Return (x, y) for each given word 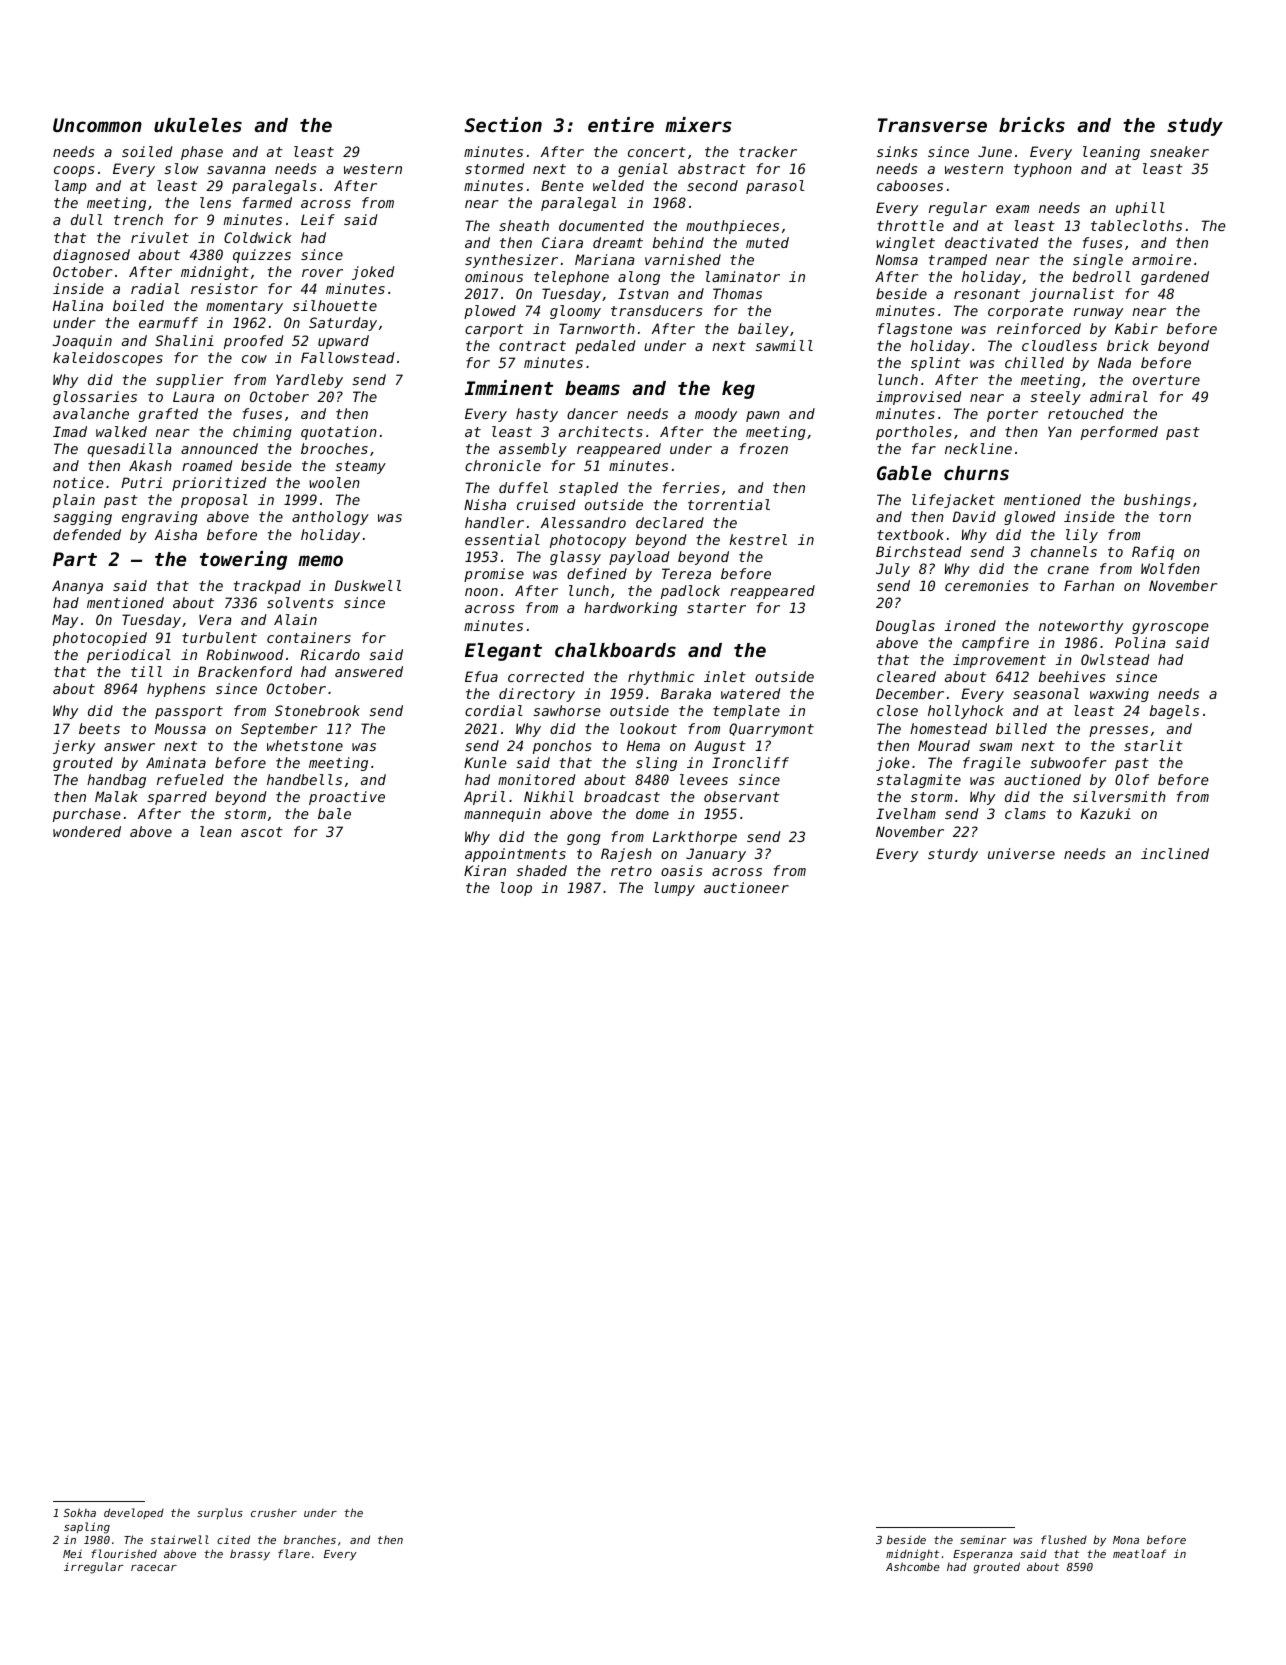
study (1195, 127)
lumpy (674, 889)
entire (621, 124)
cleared (906, 676)
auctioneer (746, 887)
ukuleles (198, 125)
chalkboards (615, 650)
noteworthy (1081, 627)
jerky (74, 747)
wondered (87, 831)
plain (74, 501)
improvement (999, 661)
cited (233, 1539)
